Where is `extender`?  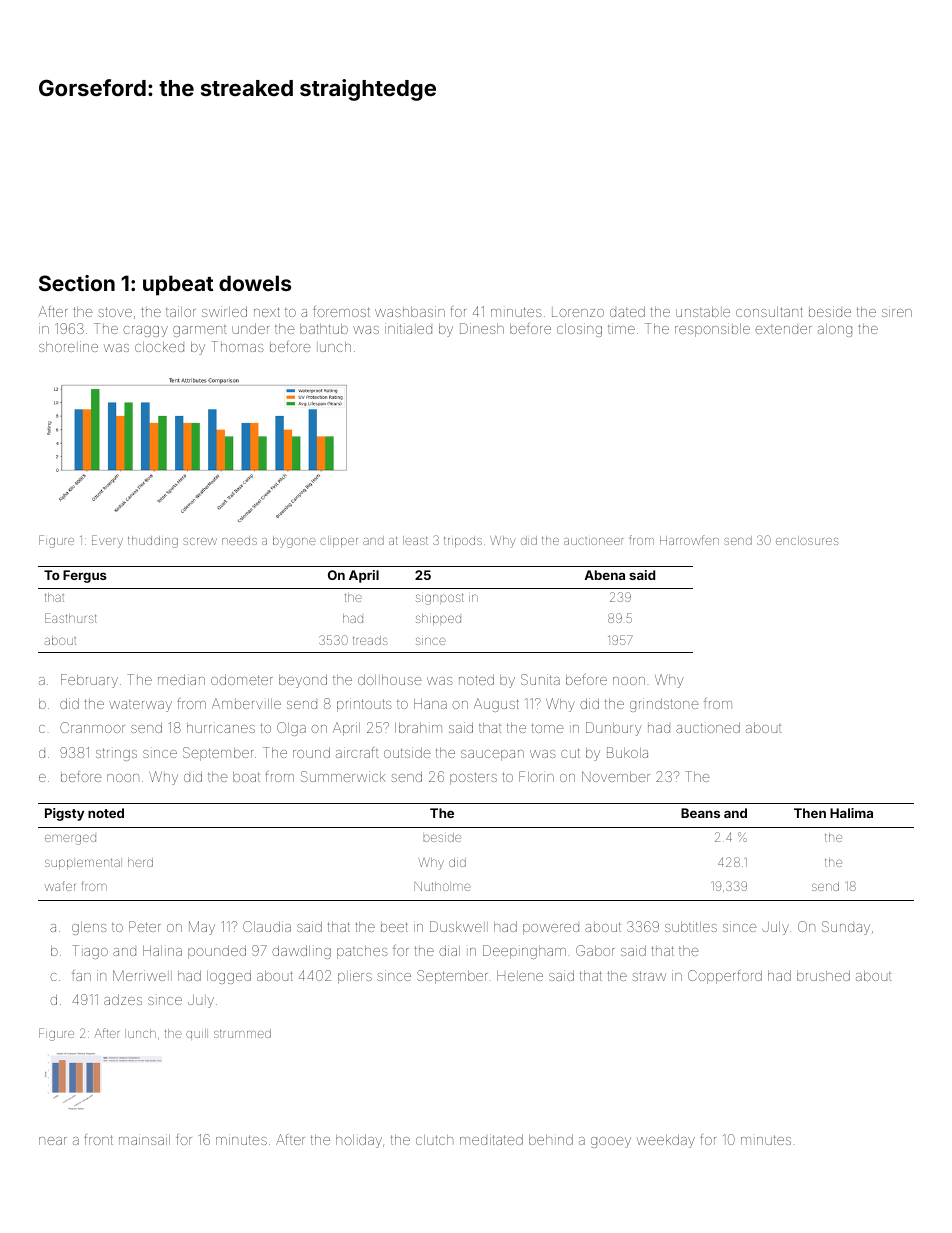 extender is located at coordinates (783, 329).
